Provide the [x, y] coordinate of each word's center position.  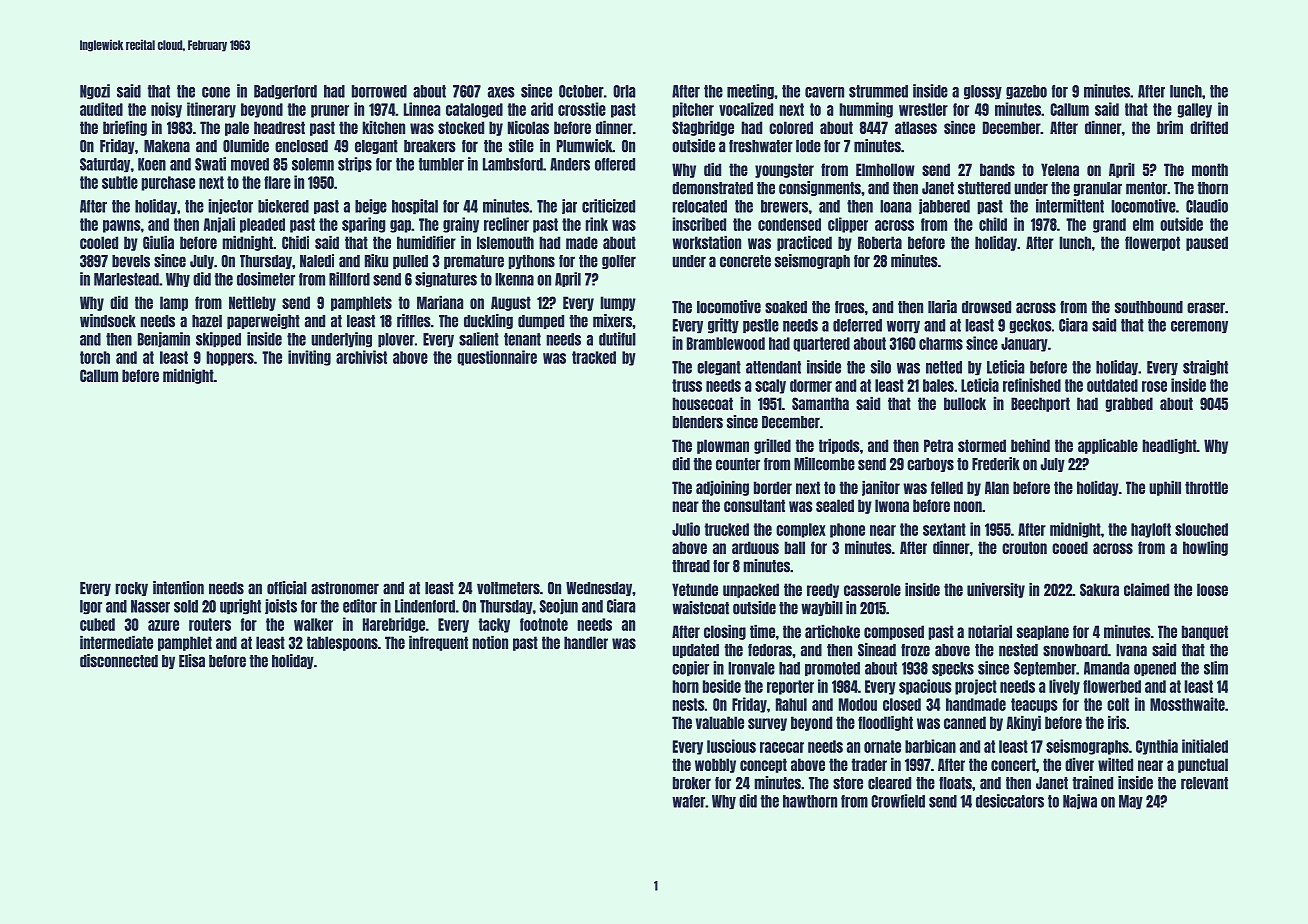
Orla [624, 91]
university [996, 590]
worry [903, 327]
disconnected [119, 661]
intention [178, 588]
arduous [755, 547]
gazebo [1026, 92]
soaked [786, 307]
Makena [167, 146]
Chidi [295, 242]
